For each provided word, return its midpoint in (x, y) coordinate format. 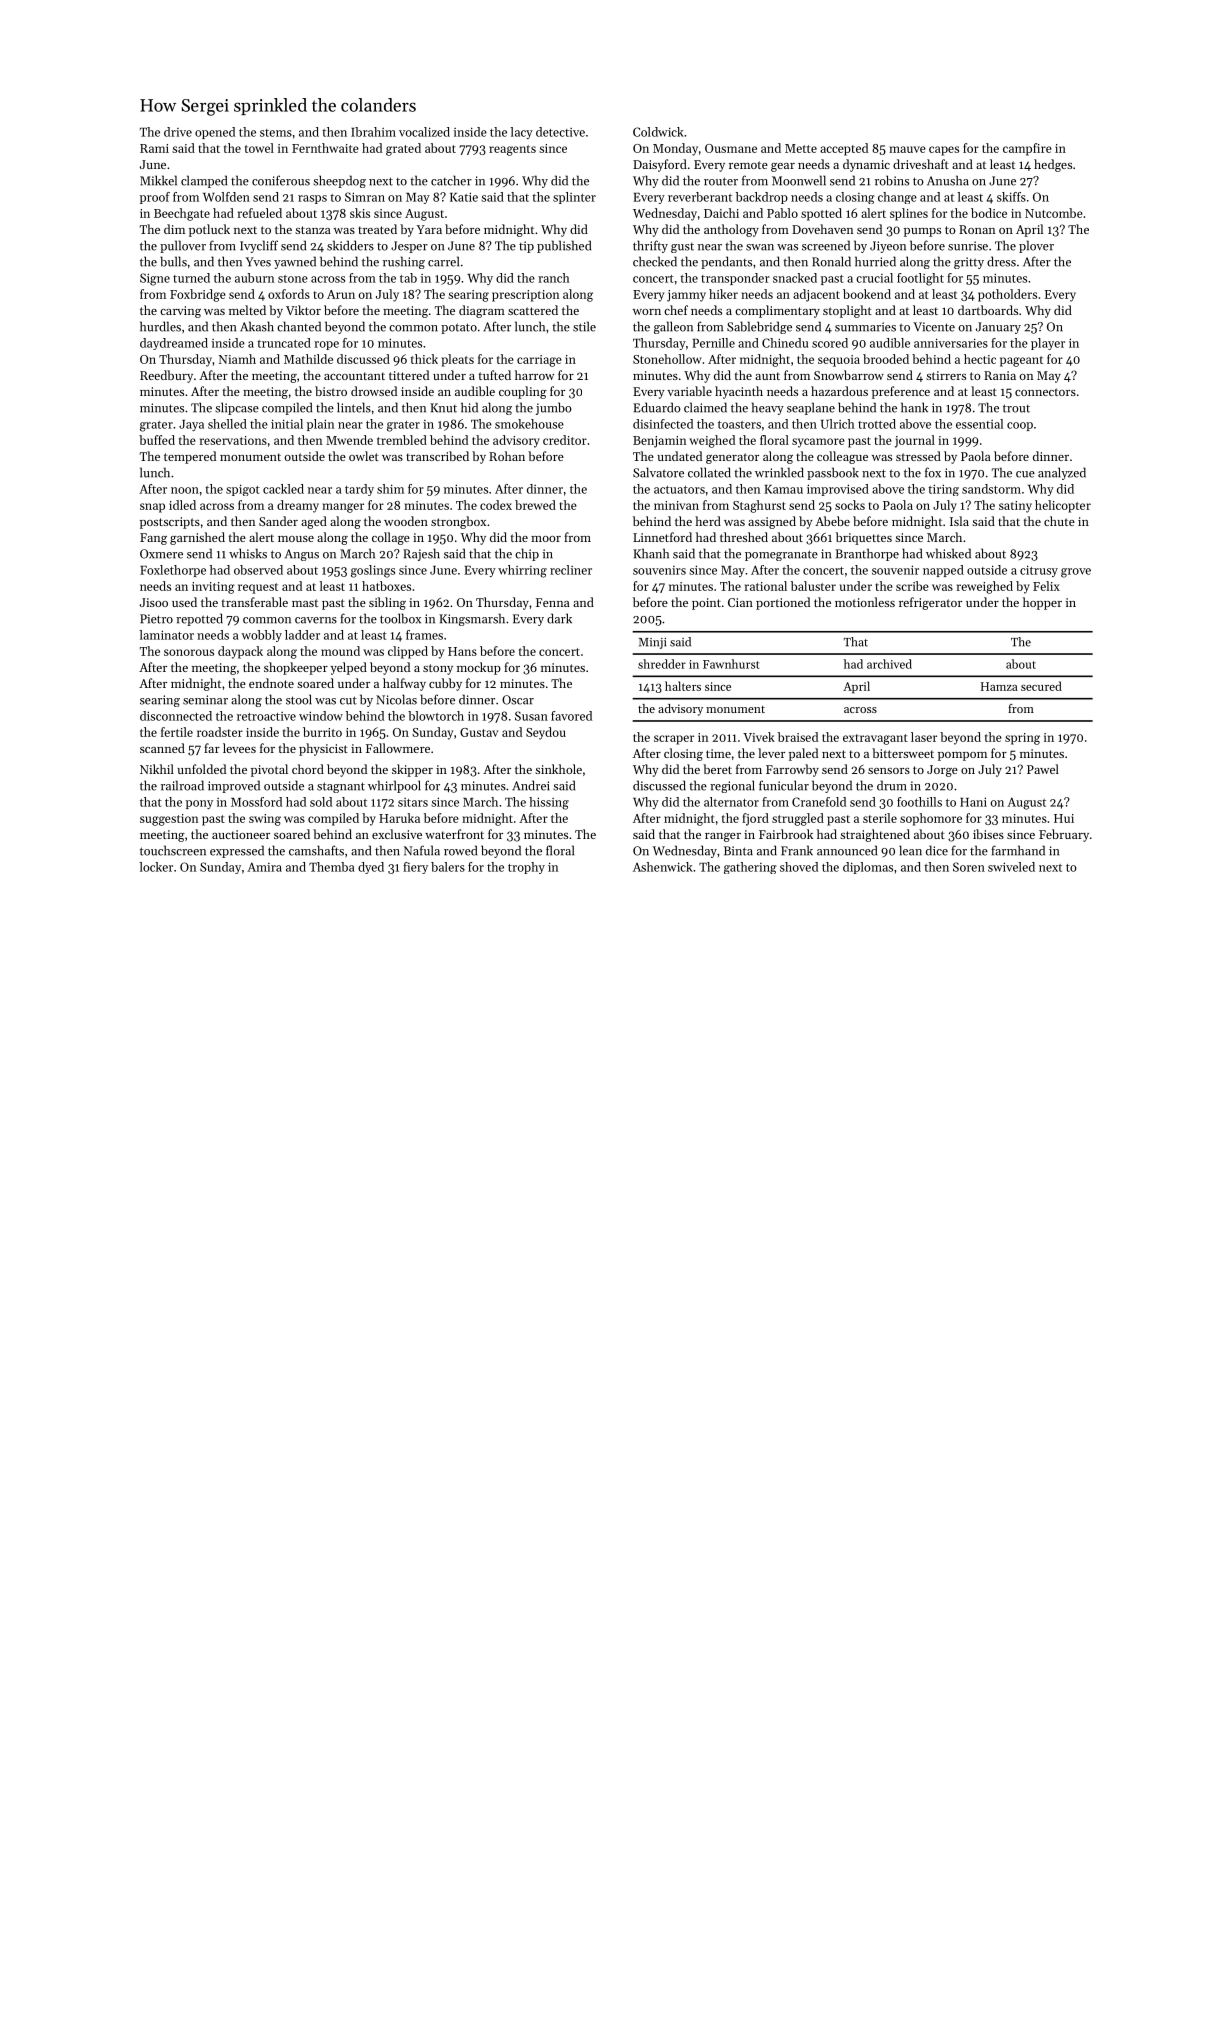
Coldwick (658, 132)
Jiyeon (888, 247)
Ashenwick (663, 867)
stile (584, 326)
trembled (402, 440)
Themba (331, 867)
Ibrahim (373, 132)
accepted (844, 149)
